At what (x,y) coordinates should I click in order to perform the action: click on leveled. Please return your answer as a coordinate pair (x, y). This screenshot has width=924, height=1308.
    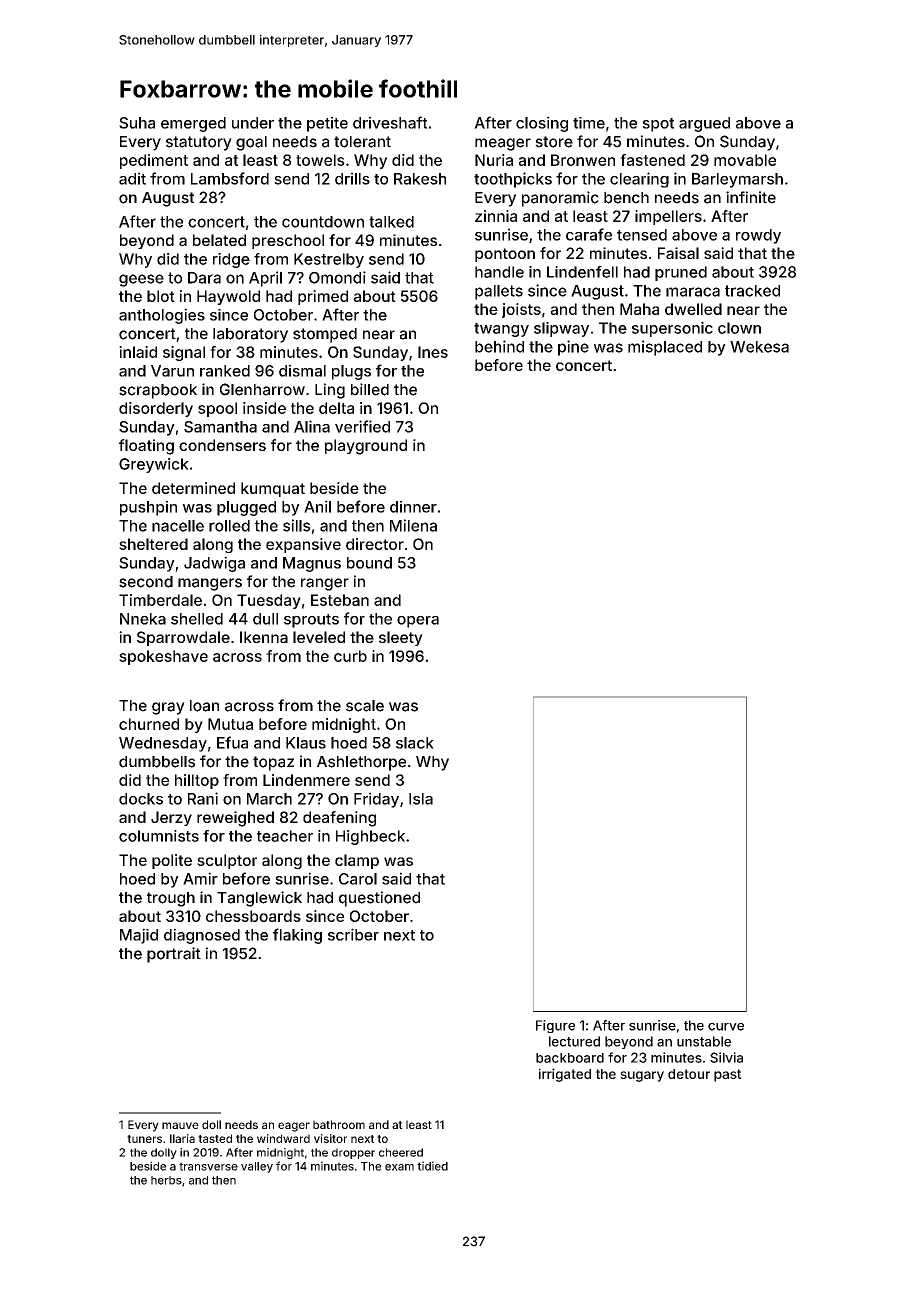
    Looking at the image, I should click on (319, 637).
